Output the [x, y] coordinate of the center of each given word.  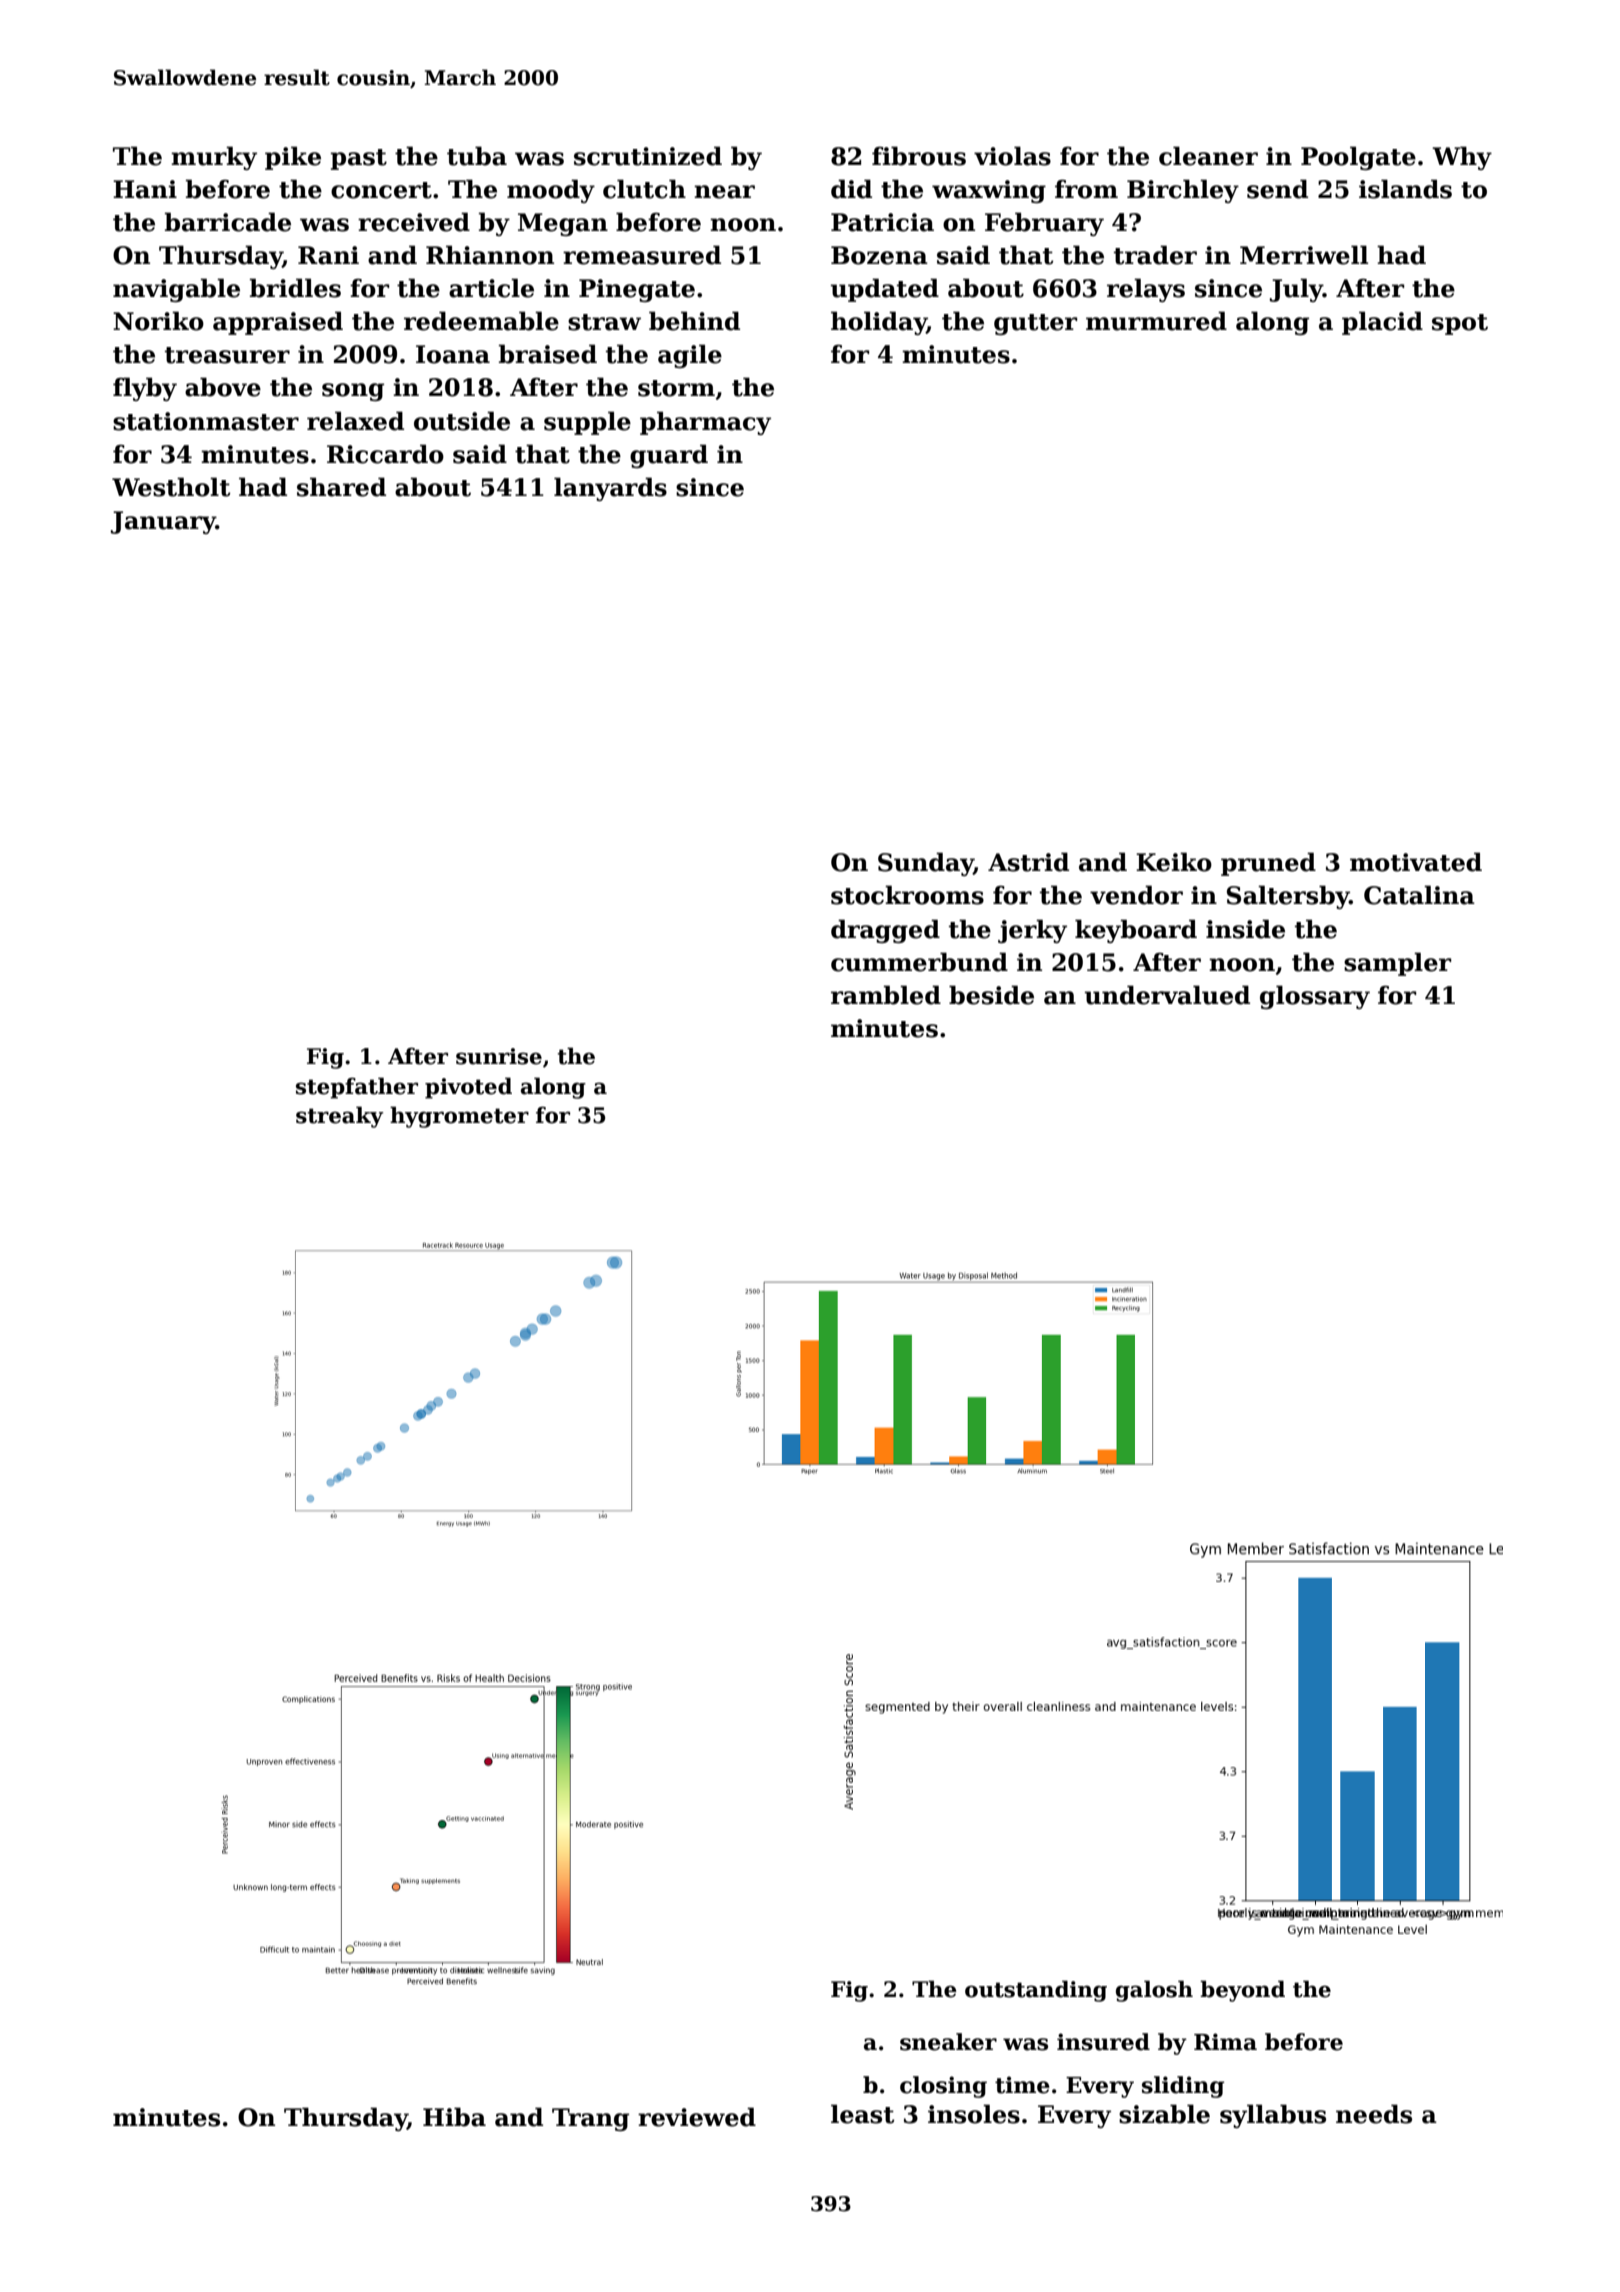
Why [1462, 158]
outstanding [1036, 1991]
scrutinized [648, 156]
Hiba [454, 2117]
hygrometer [459, 1117]
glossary [1315, 997]
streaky [339, 1117]
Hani [145, 189]
